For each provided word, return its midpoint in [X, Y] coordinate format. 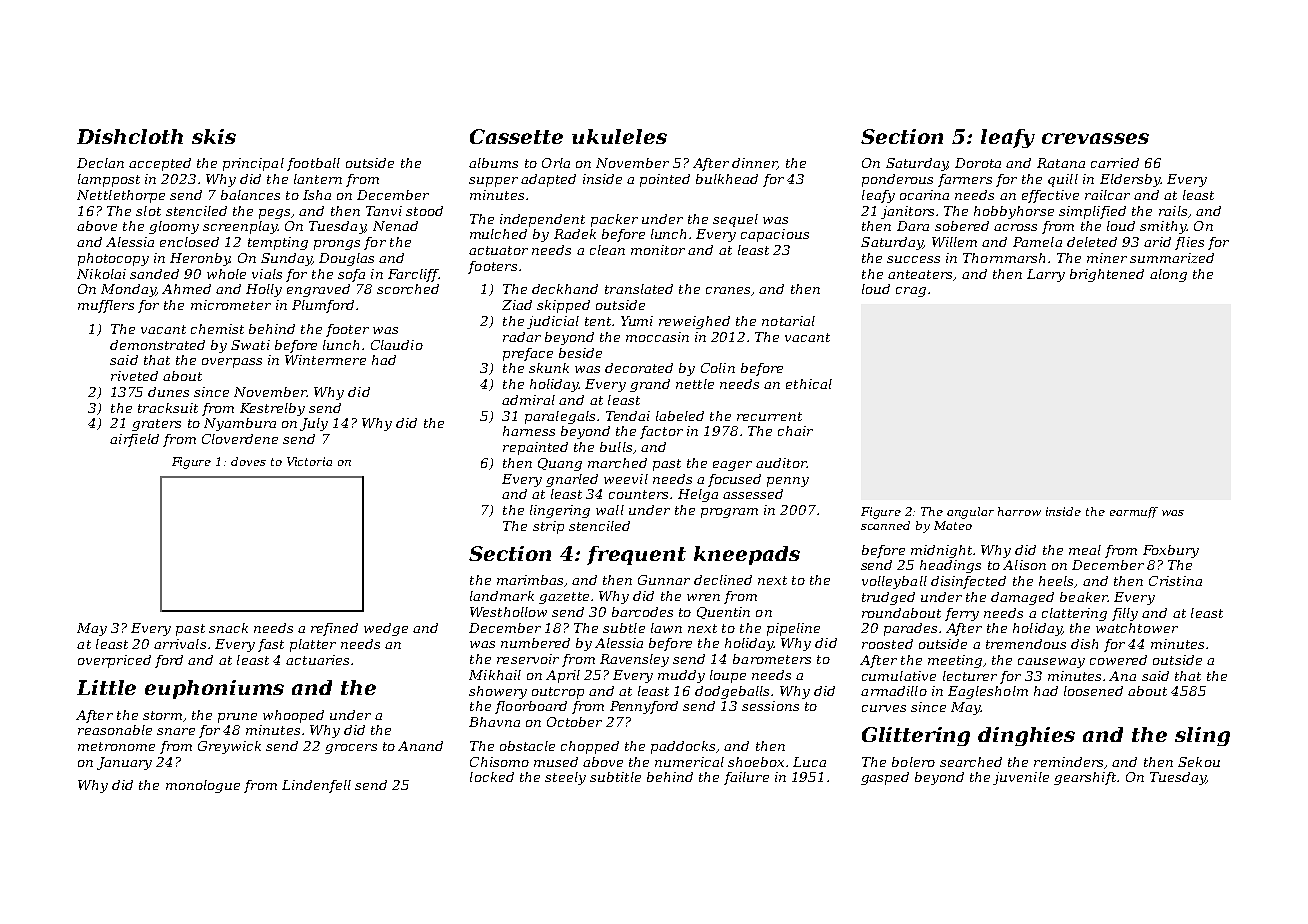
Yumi [637, 321]
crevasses [1095, 138]
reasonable [115, 730]
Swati [250, 345]
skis [214, 136]
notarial [788, 321]
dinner [754, 164]
